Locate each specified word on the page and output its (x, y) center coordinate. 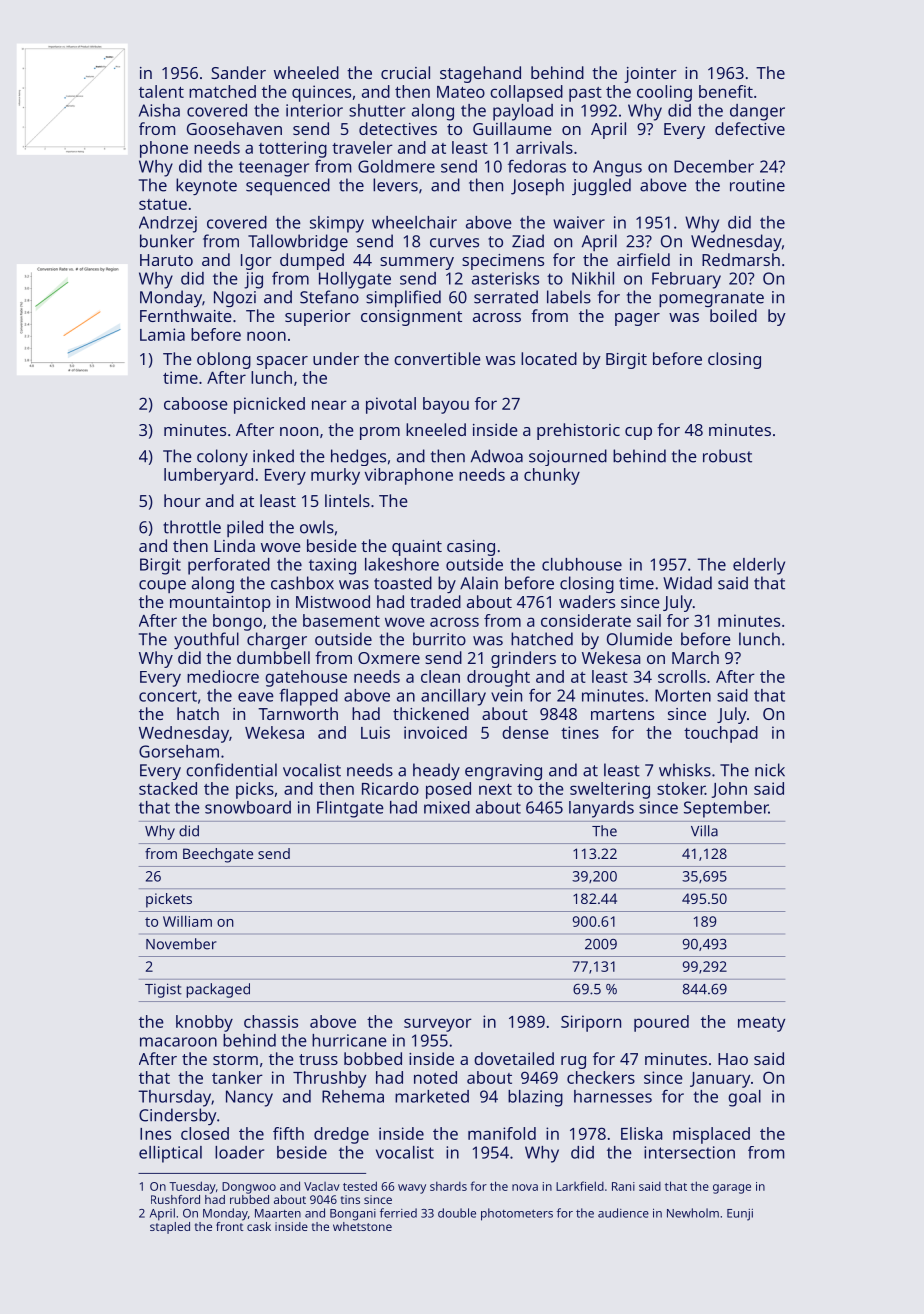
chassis (271, 1021)
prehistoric (578, 431)
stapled (170, 1228)
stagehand (480, 74)
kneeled (436, 429)
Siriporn (591, 1023)
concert (168, 696)
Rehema (353, 1096)
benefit (726, 91)
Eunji (740, 1215)
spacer (282, 362)
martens (622, 714)
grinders (523, 659)
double (457, 1213)
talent (161, 91)
